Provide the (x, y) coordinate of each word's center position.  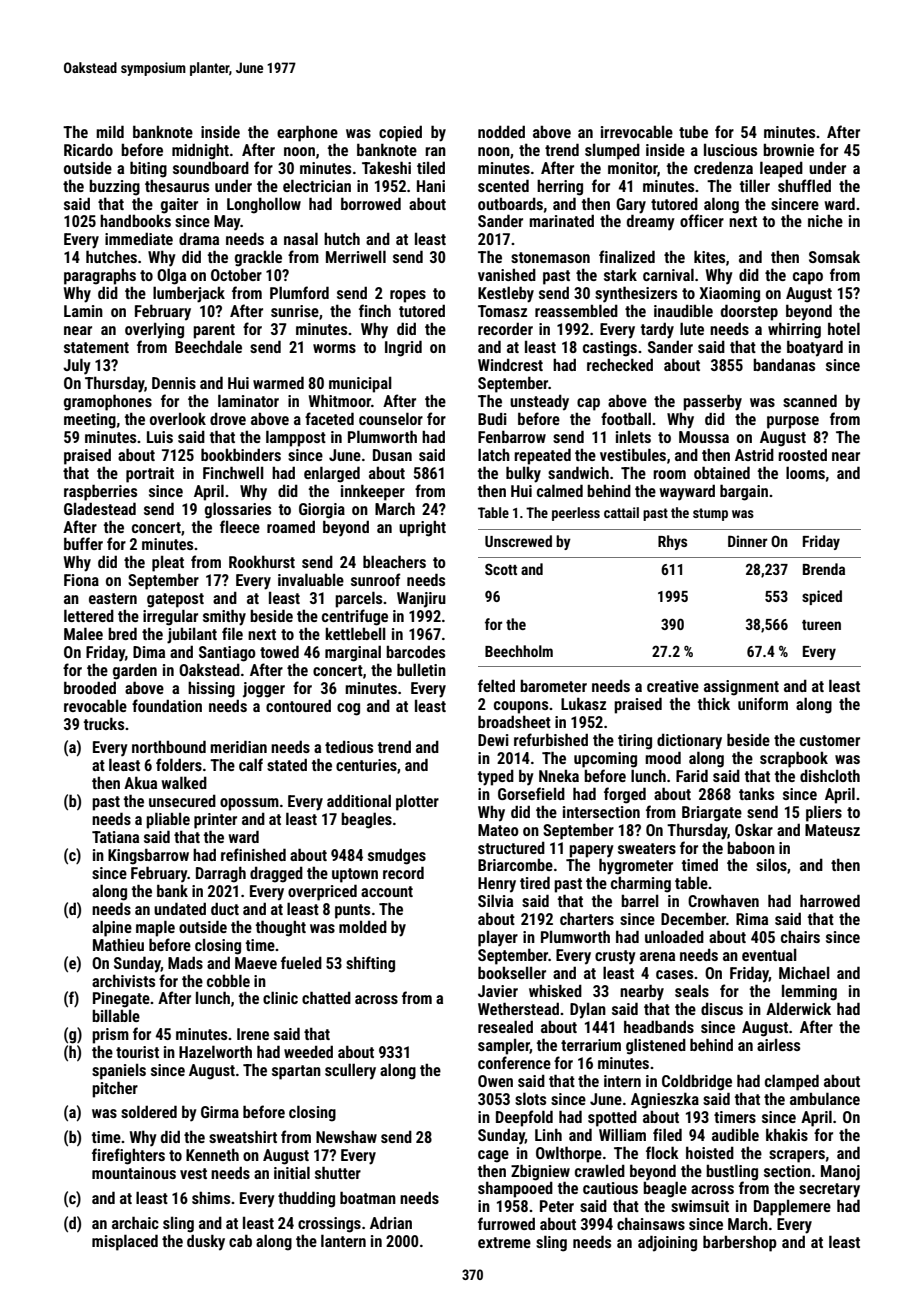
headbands (659, 1026)
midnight (200, 151)
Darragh (221, 874)
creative (673, 686)
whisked (555, 990)
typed (496, 777)
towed (279, 651)
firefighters (128, 1156)
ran (435, 151)
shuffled (804, 185)
